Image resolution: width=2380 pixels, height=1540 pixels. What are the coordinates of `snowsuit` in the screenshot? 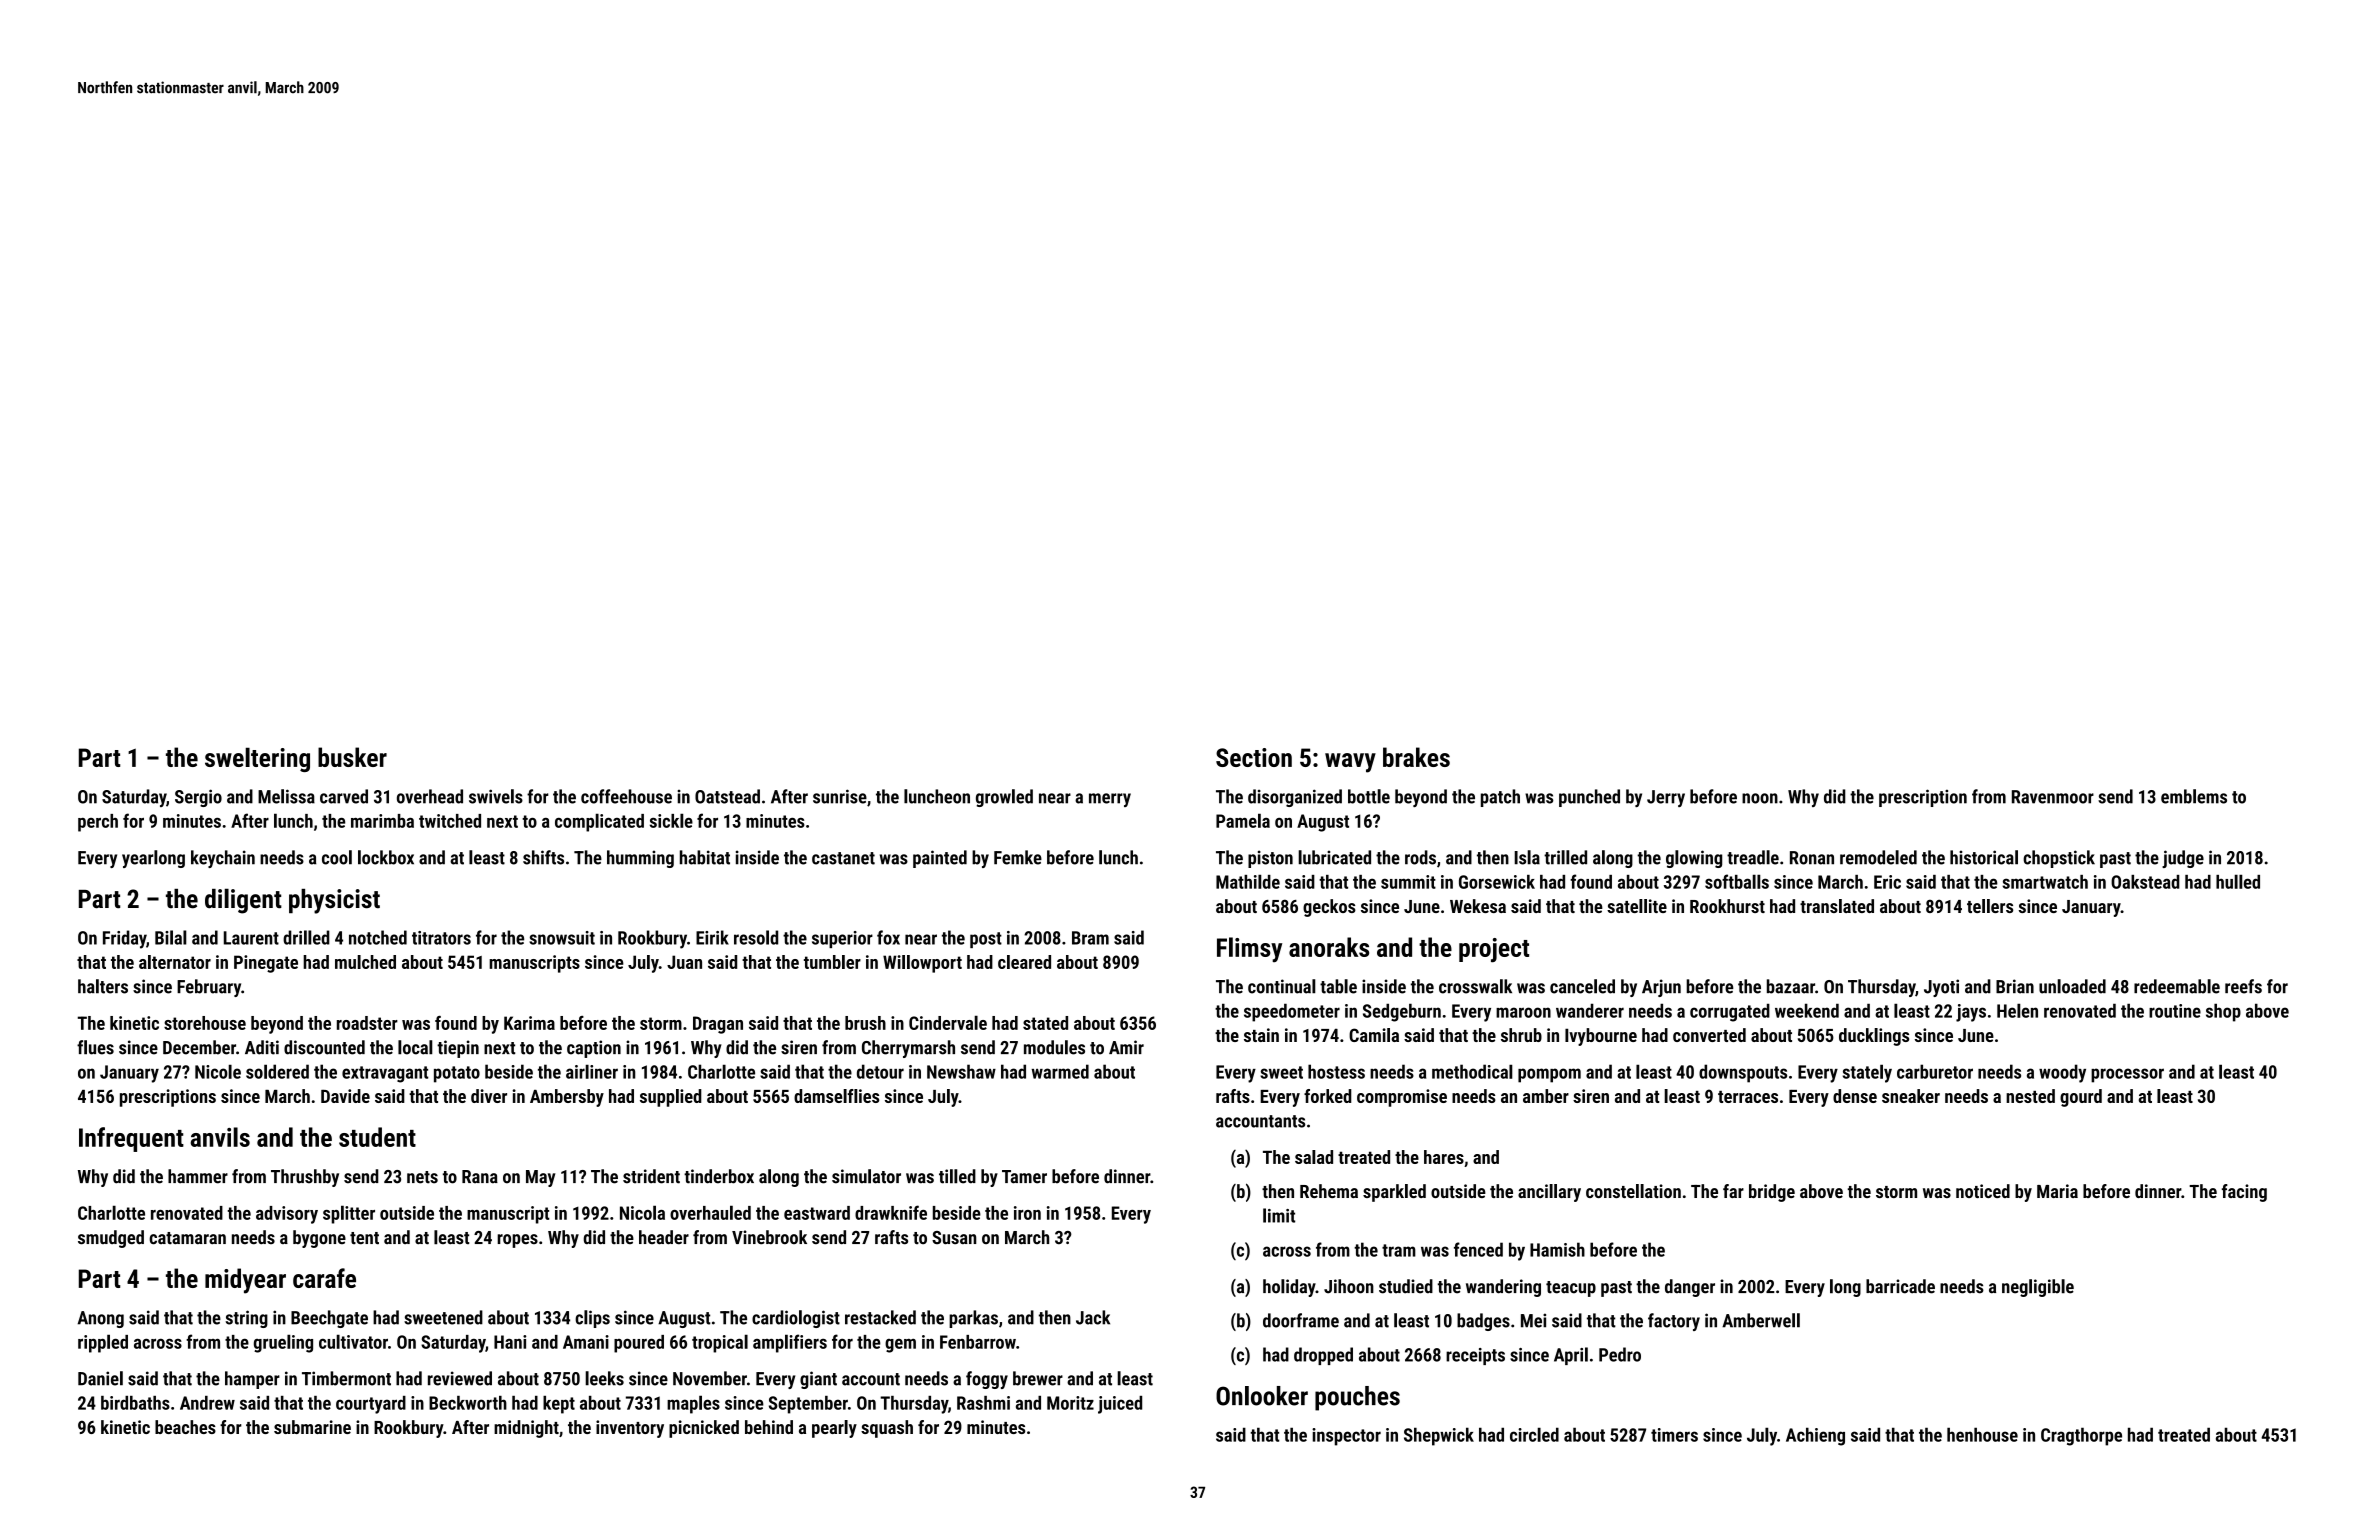 It's located at (562, 938).
